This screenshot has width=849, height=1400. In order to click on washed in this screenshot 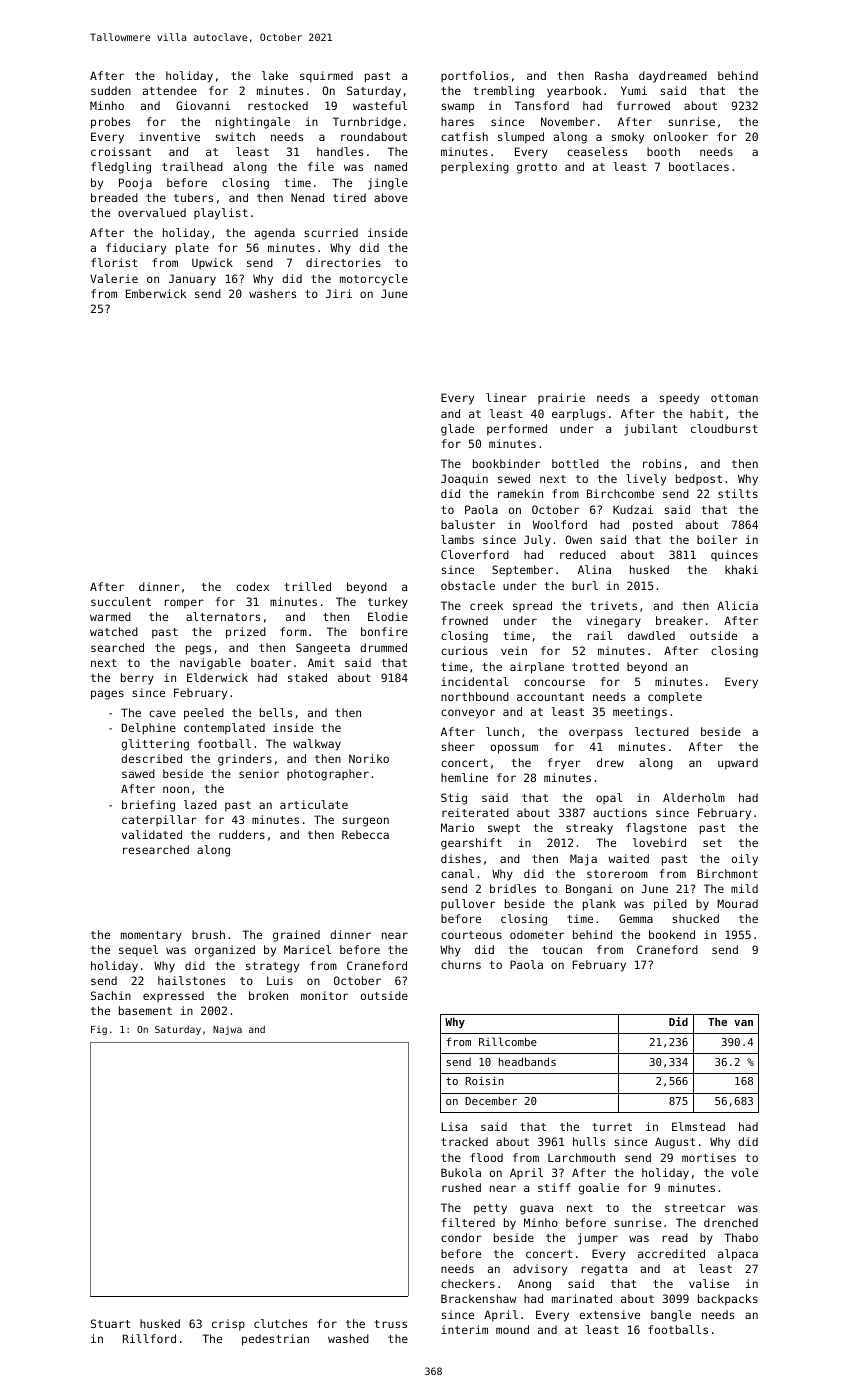, I will do `click(348, 1338)`.
